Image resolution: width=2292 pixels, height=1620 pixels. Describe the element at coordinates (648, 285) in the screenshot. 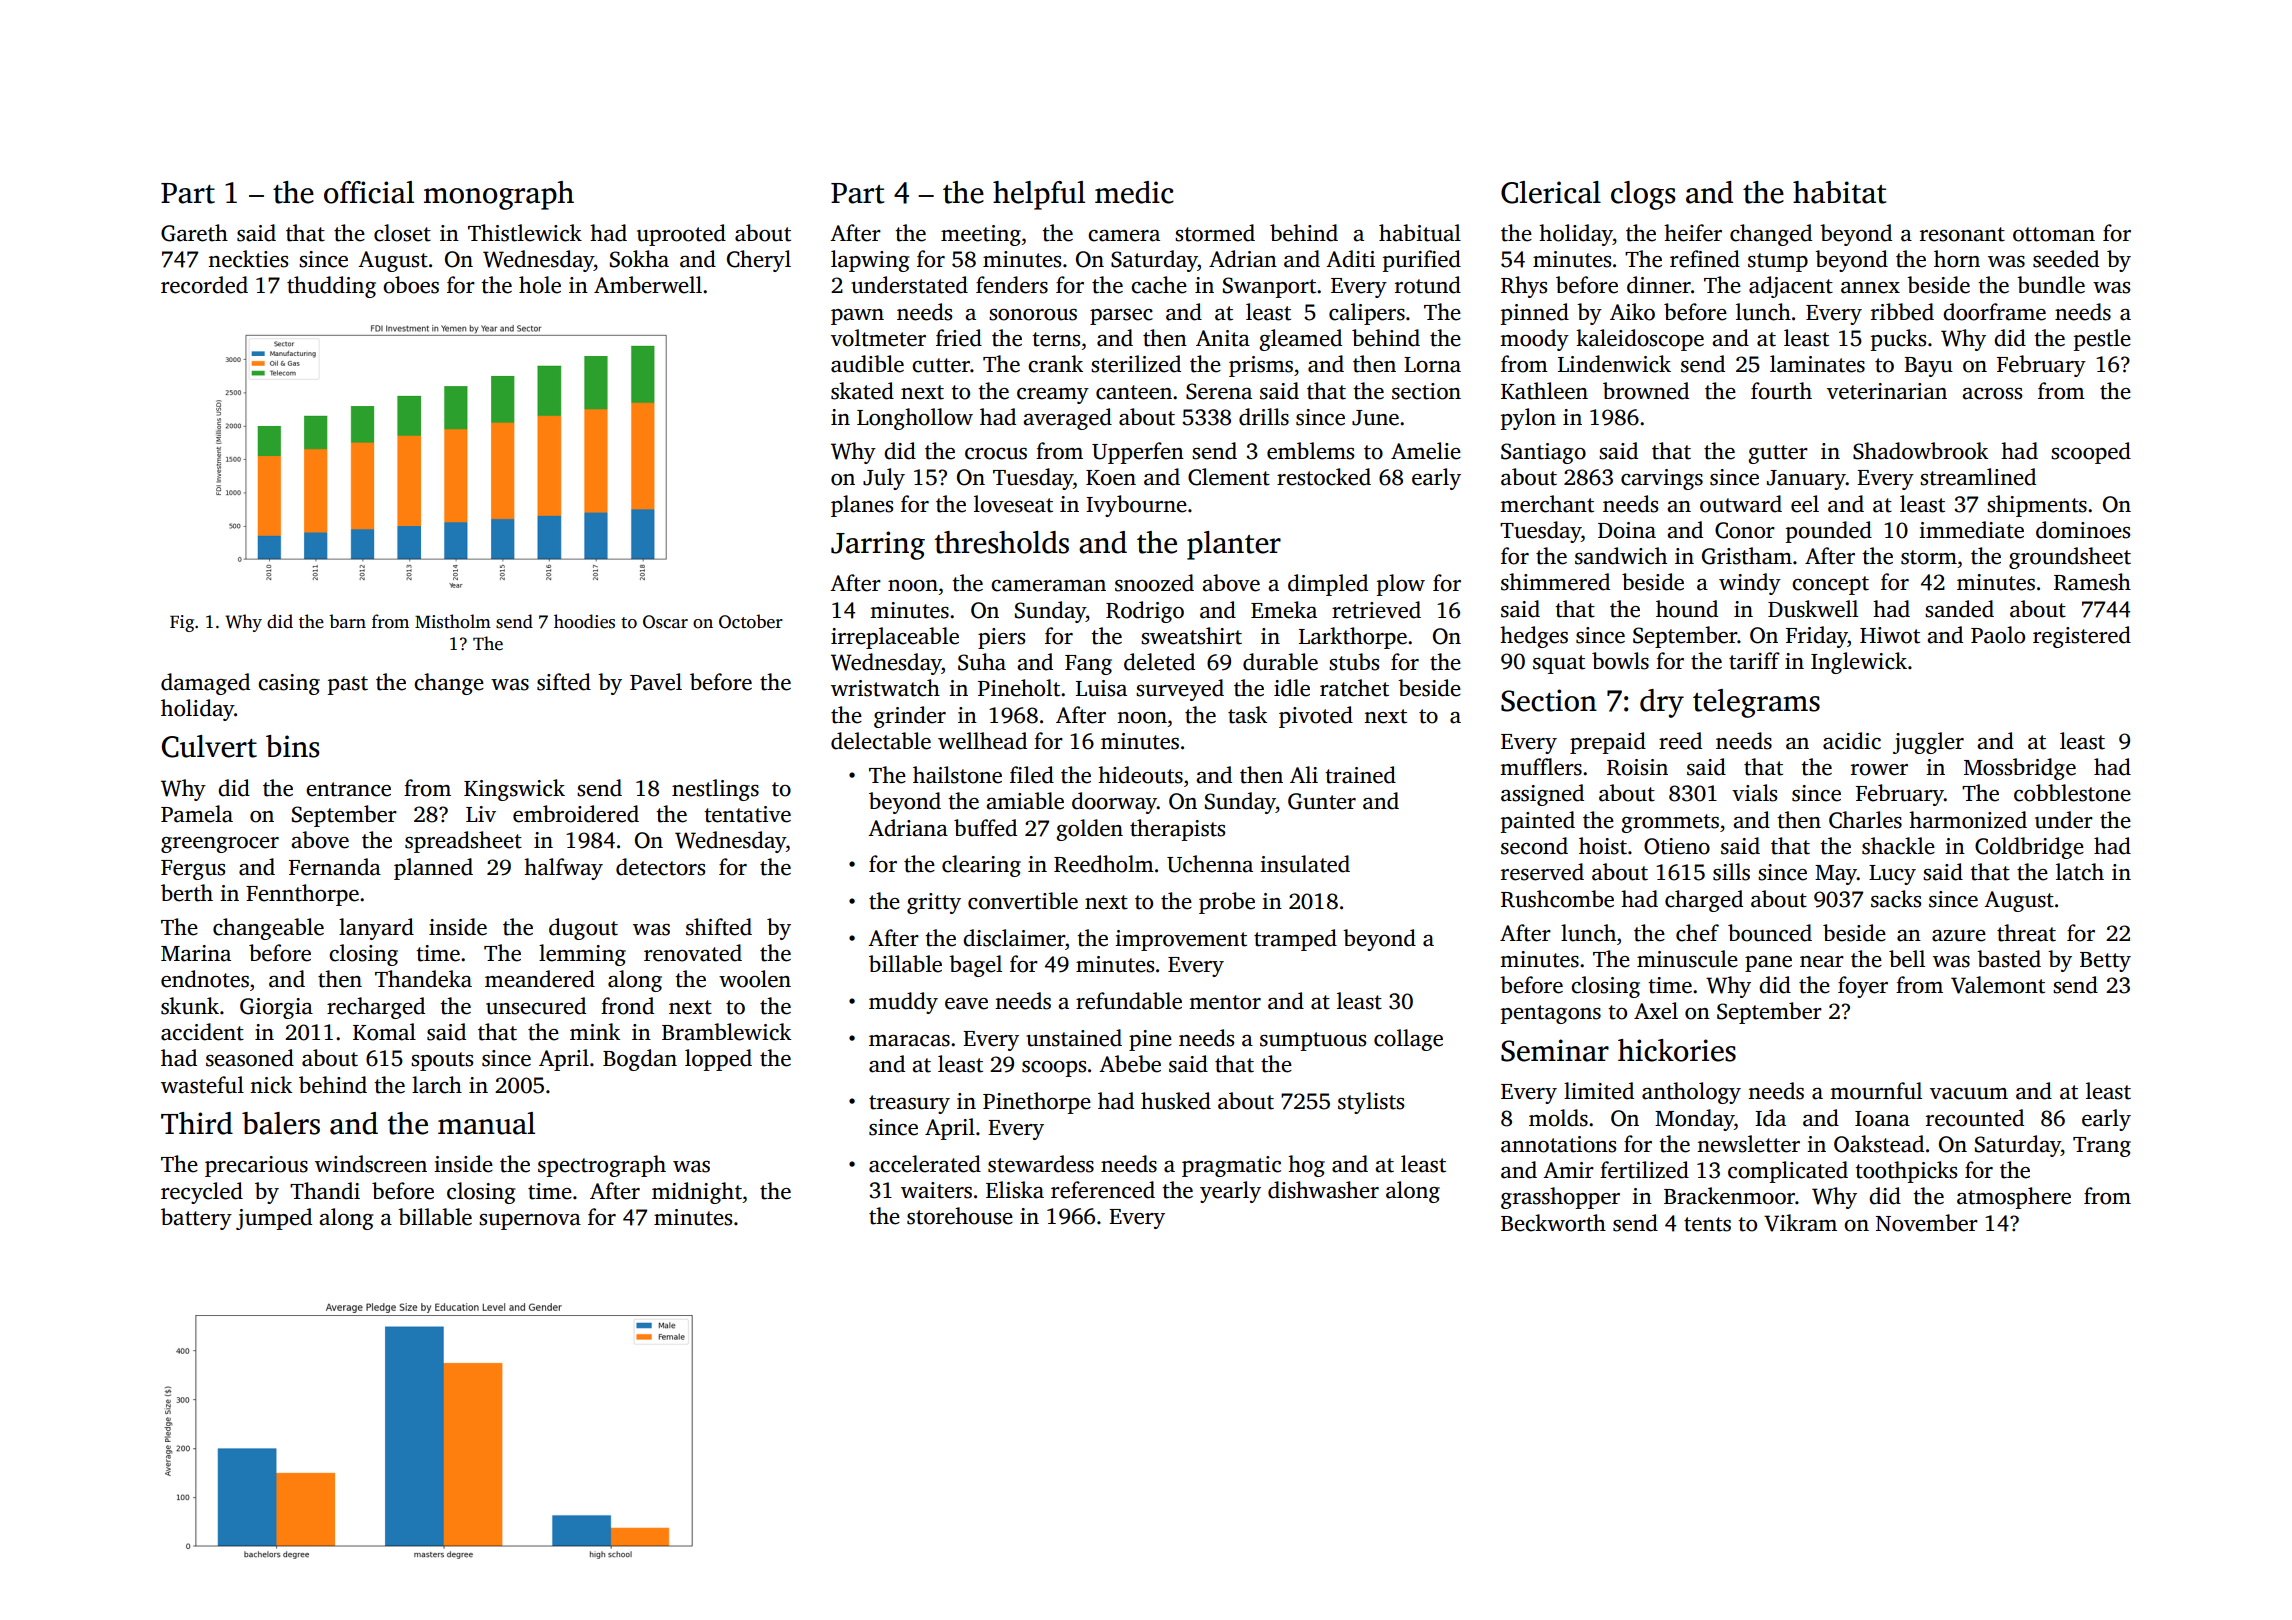

I see `Amberwell` at that location.
